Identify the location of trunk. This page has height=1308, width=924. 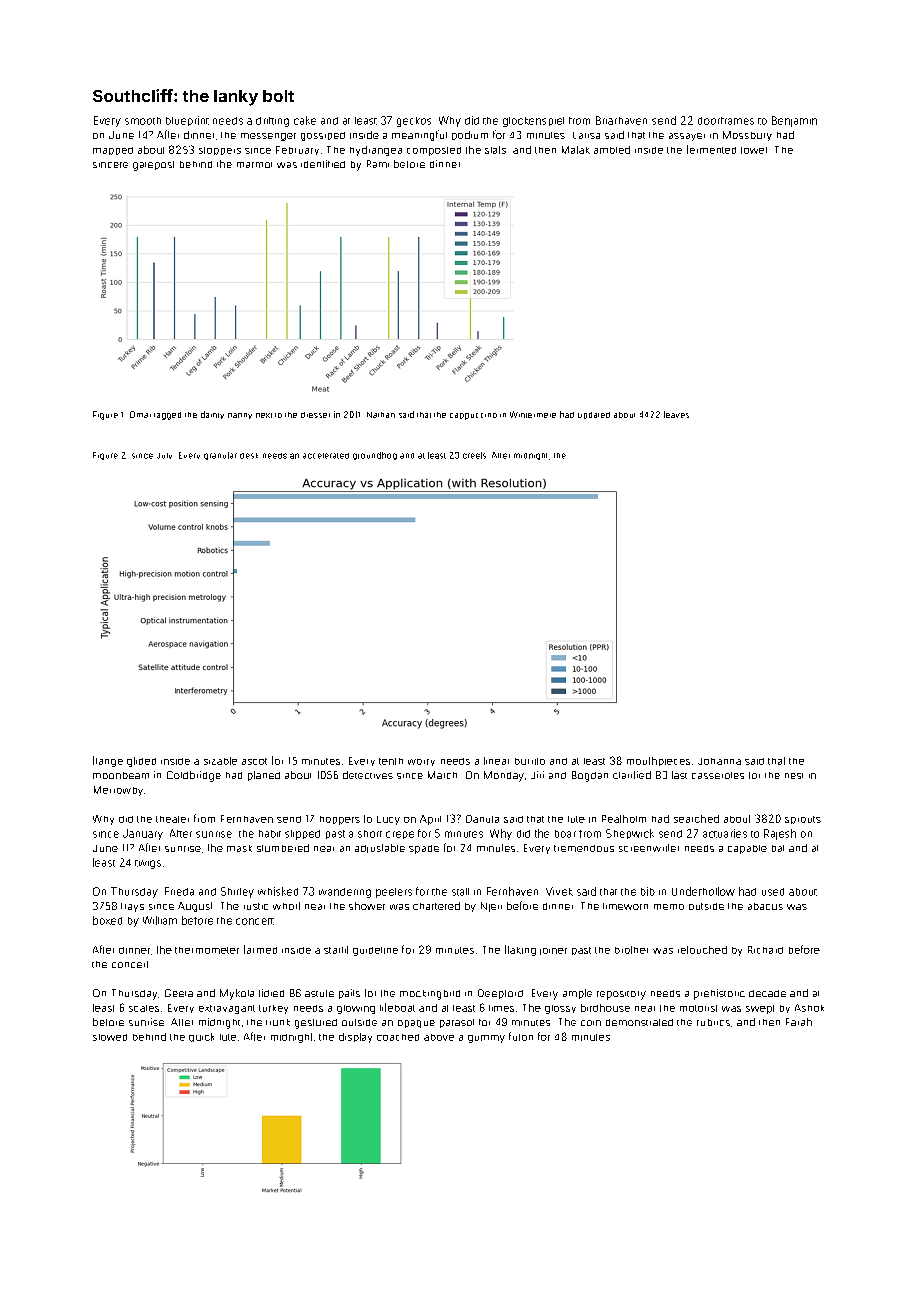
(278, 1022).
